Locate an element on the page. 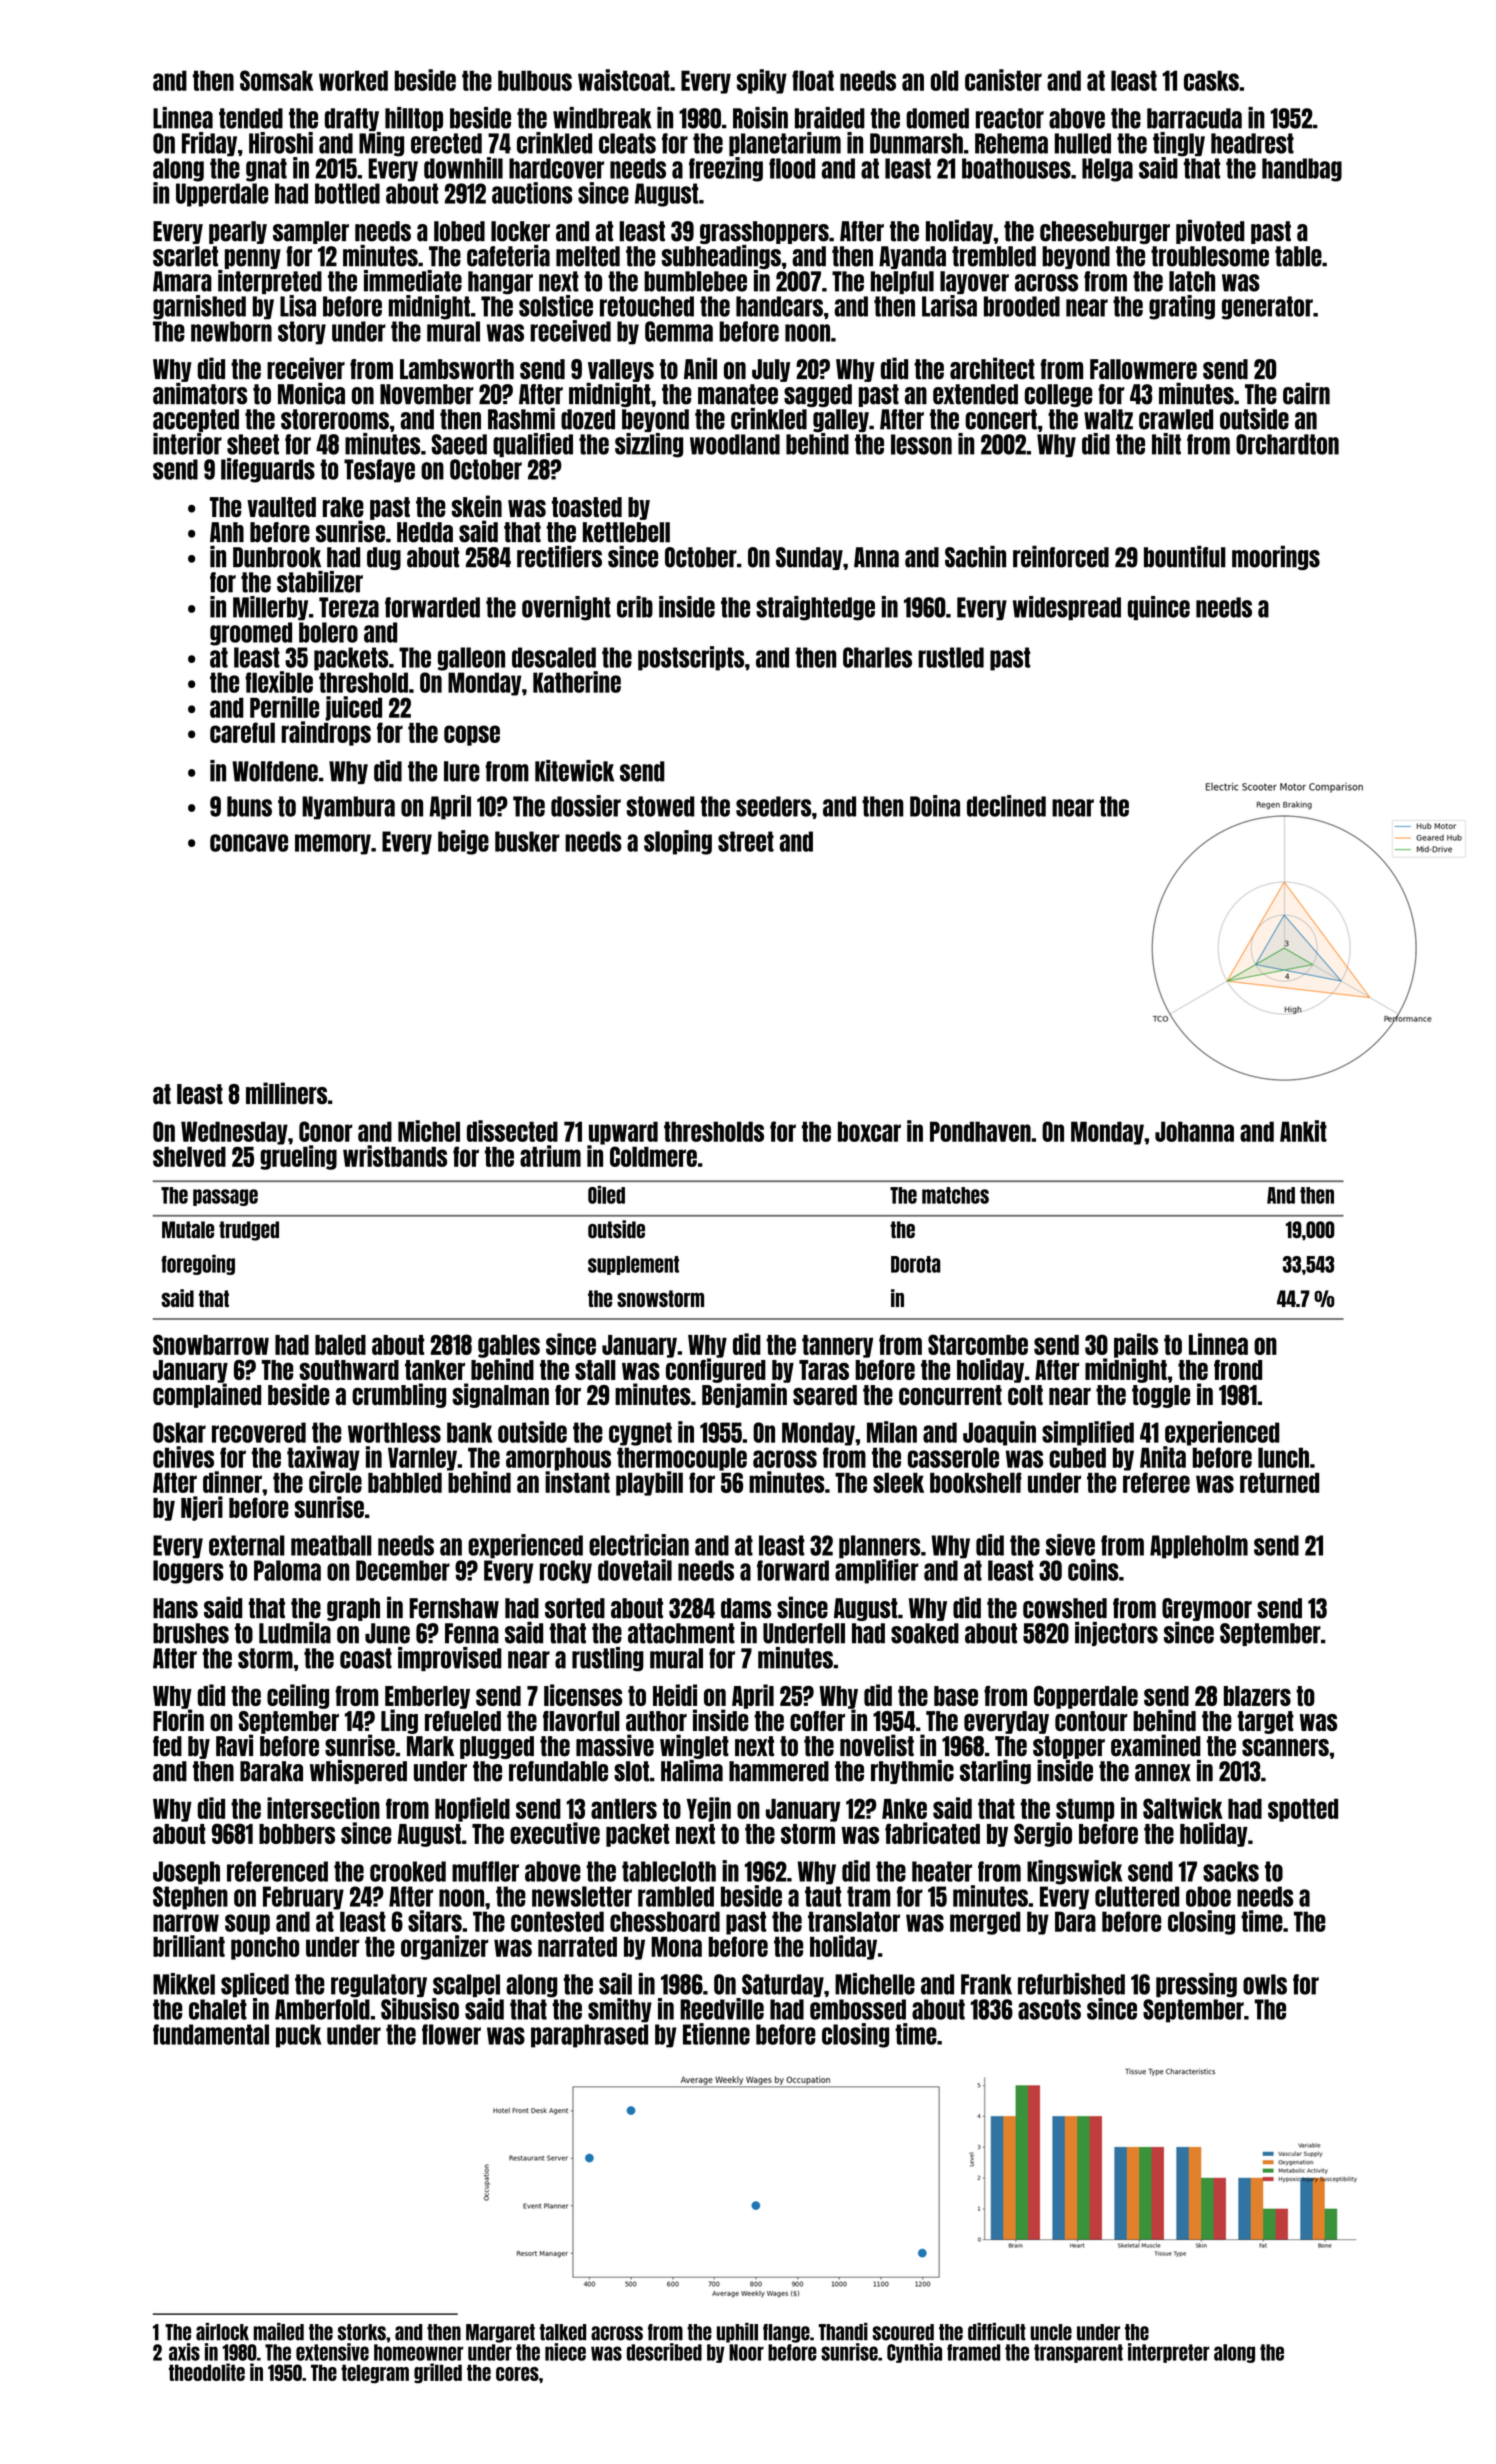 This page has height=2464, width=1496. Doina is located at coordinates (935, 806).
